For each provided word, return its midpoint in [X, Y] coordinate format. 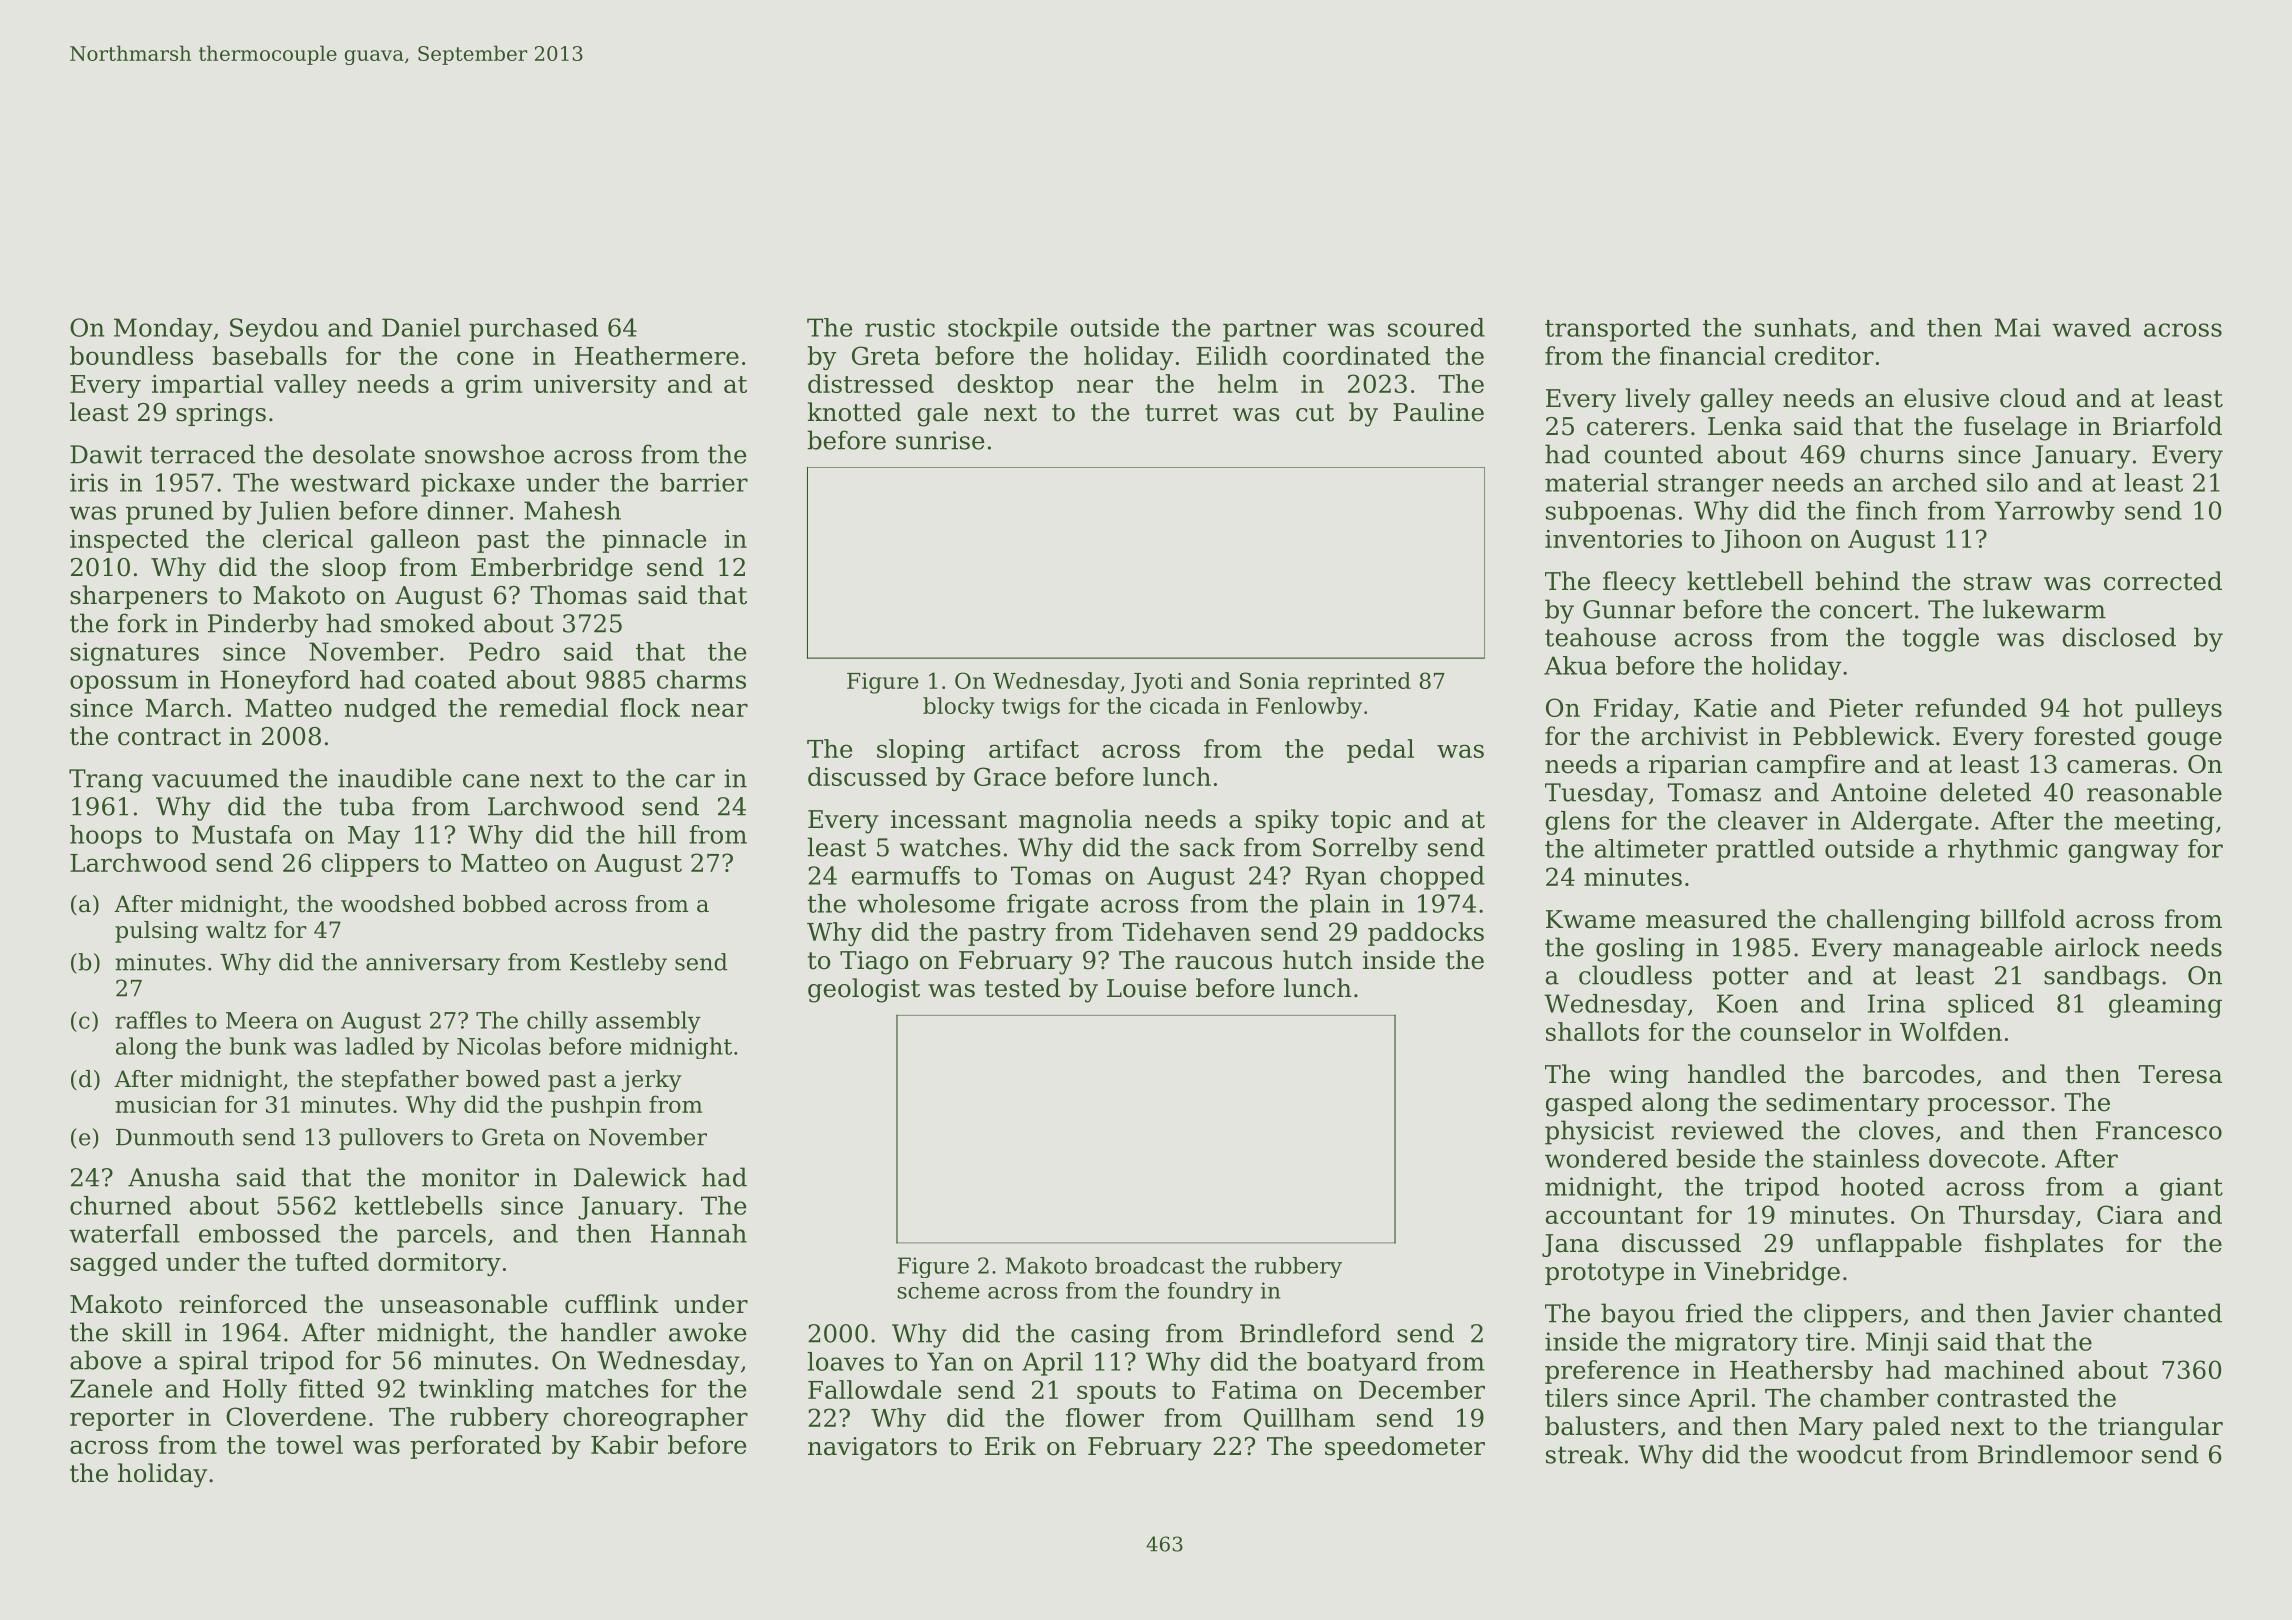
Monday [163, 330]
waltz [236, 930]
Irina [1897, 1003]
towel [309, 1444]
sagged [113, 1264]
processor [1988, 1107]
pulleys [2178, 710]
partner [1269, 331]
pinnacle [654, 541]
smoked [428, 623]
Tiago [874, 963]
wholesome [926, 903]
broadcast [1149, 1265]
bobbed [505, 904]
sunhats [1802, 327]
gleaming [2165, 1006]
